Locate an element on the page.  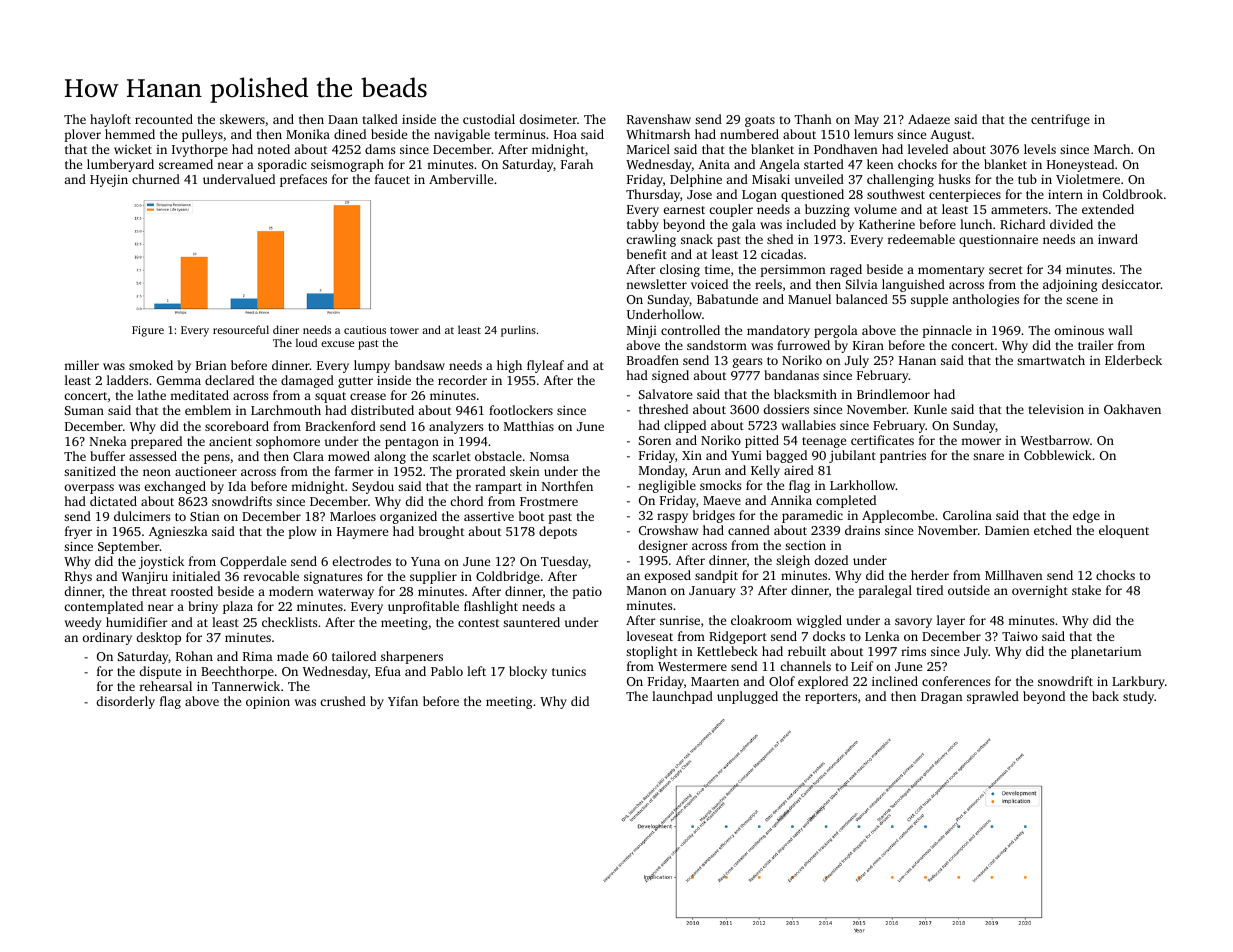
opinion is located at coordinates (268, 702).
